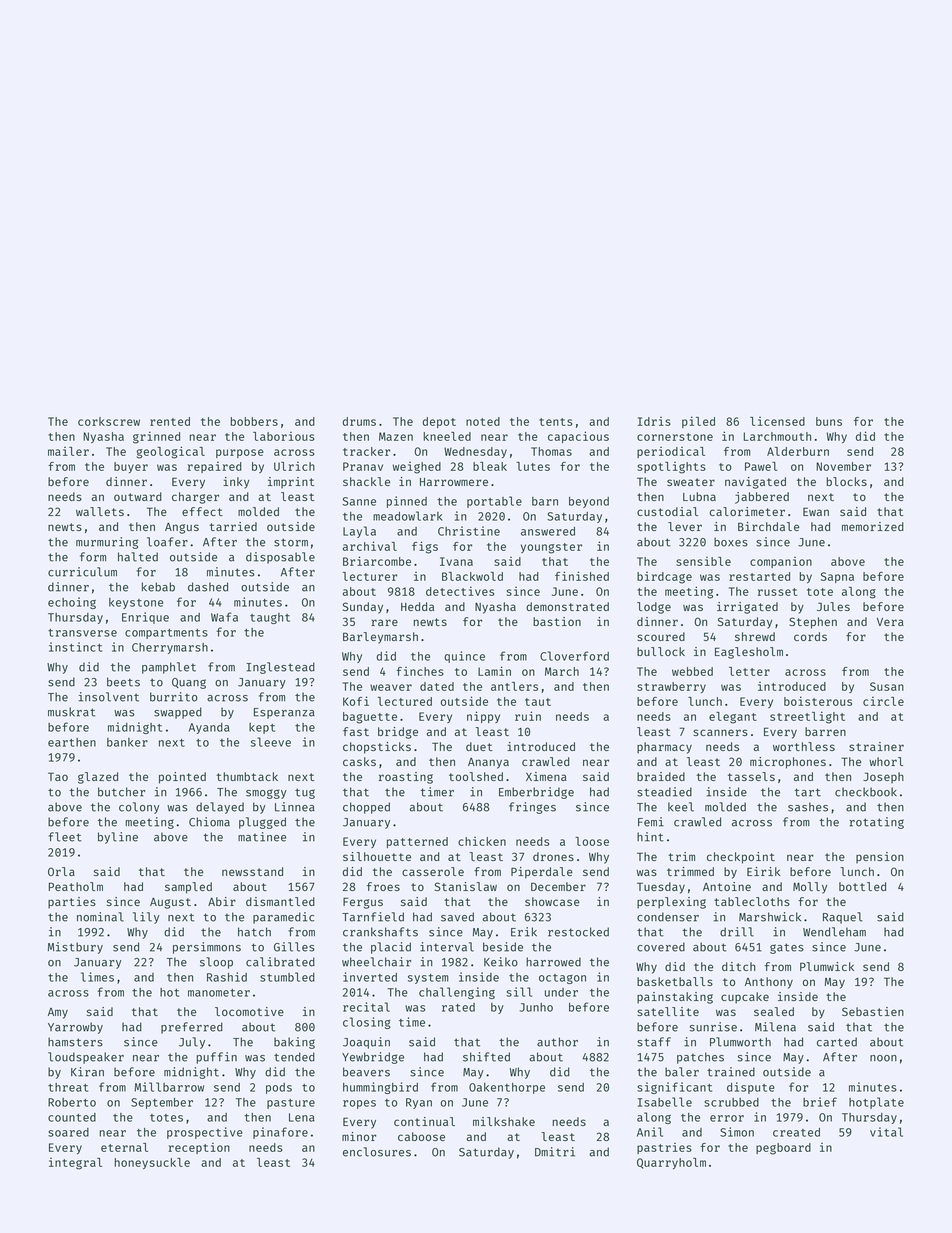  I want to click on corkscrew, so click(109, 421).
